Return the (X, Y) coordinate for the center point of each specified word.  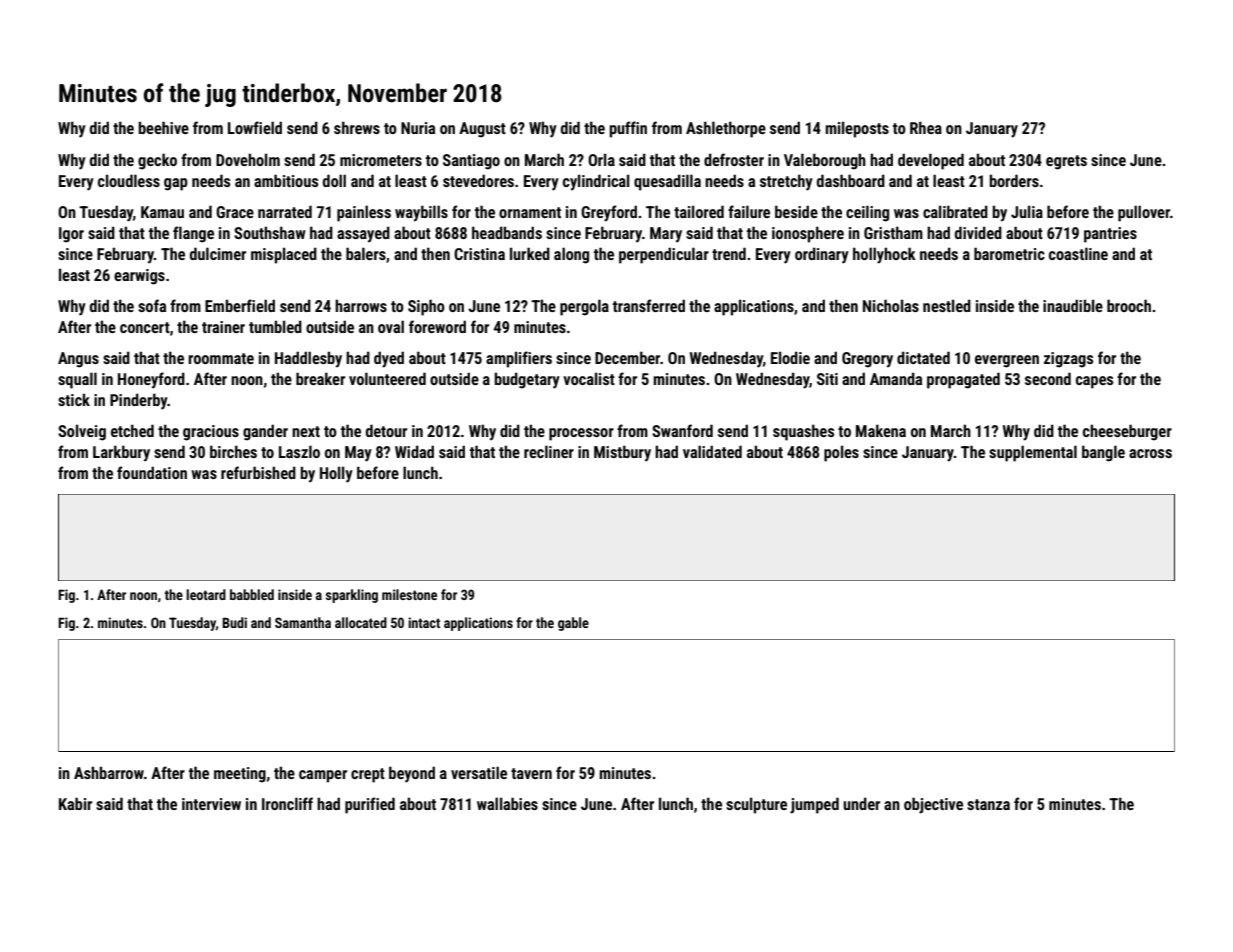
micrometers (381, 160)
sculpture (756, 805)
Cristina (479, 254)
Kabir (75, 803)
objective (933, 805)
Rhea (926, 127)
